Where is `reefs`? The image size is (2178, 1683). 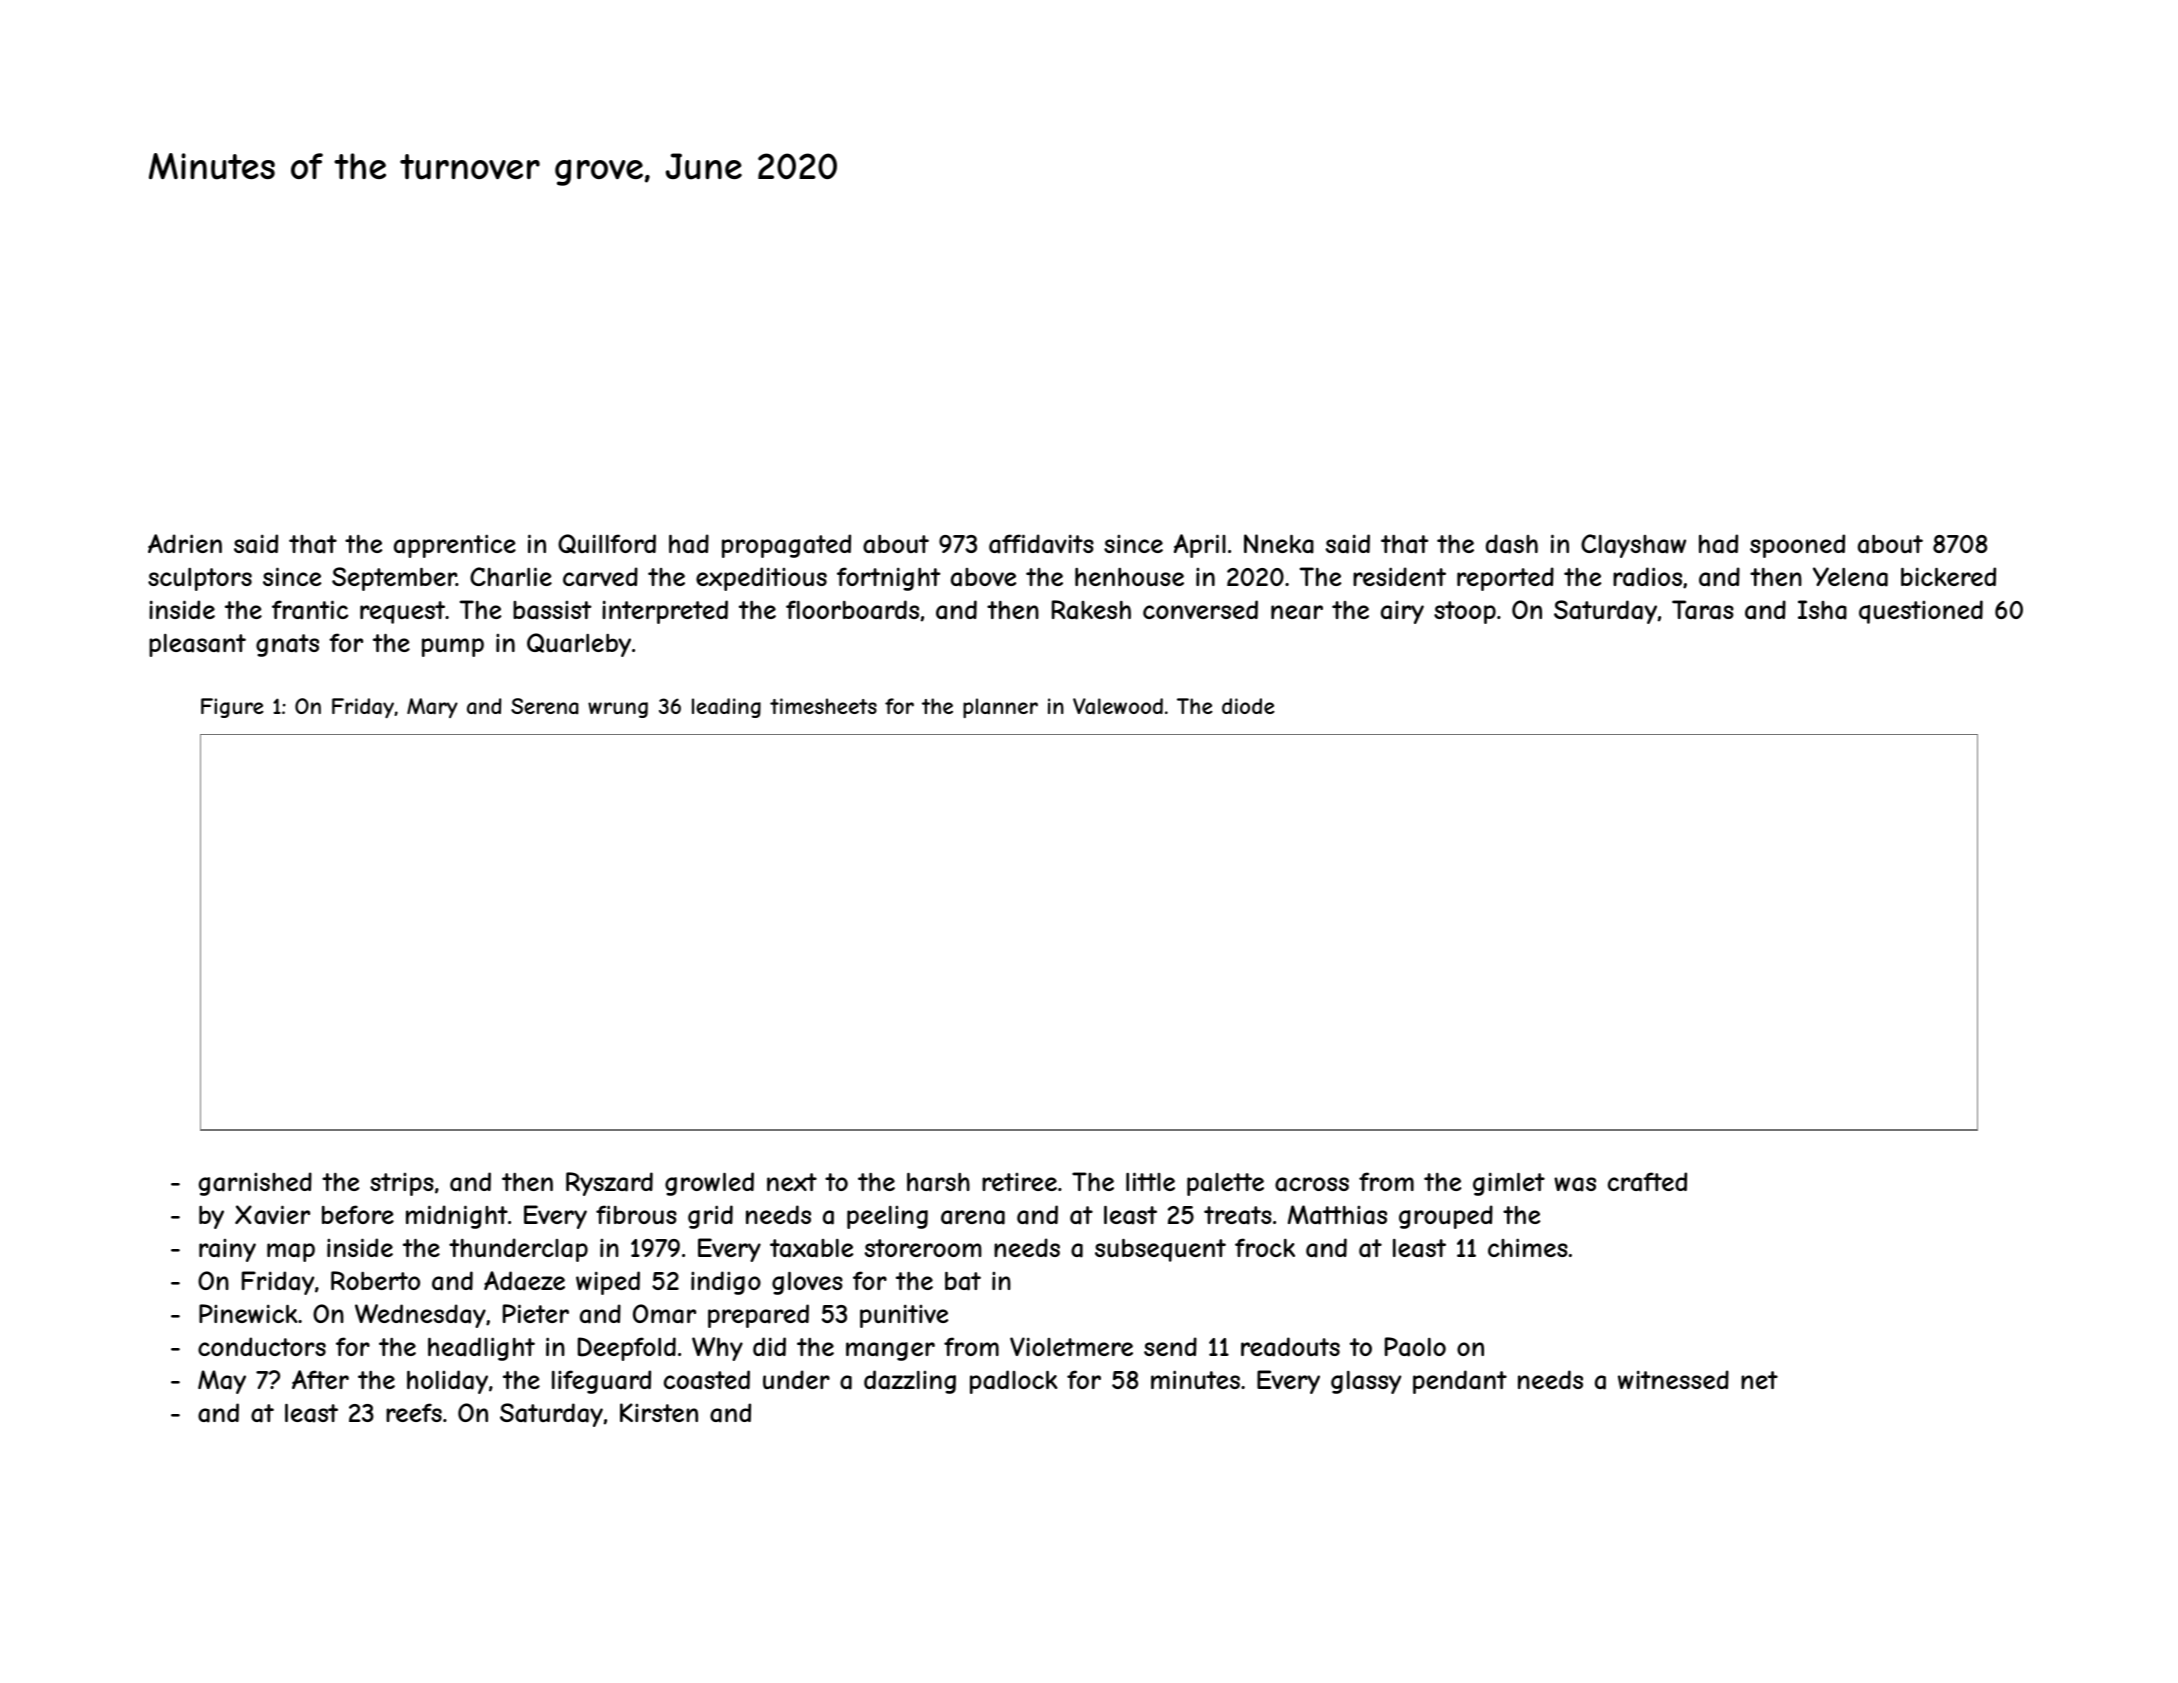
reefs is located at coordinates (414, 1412).
